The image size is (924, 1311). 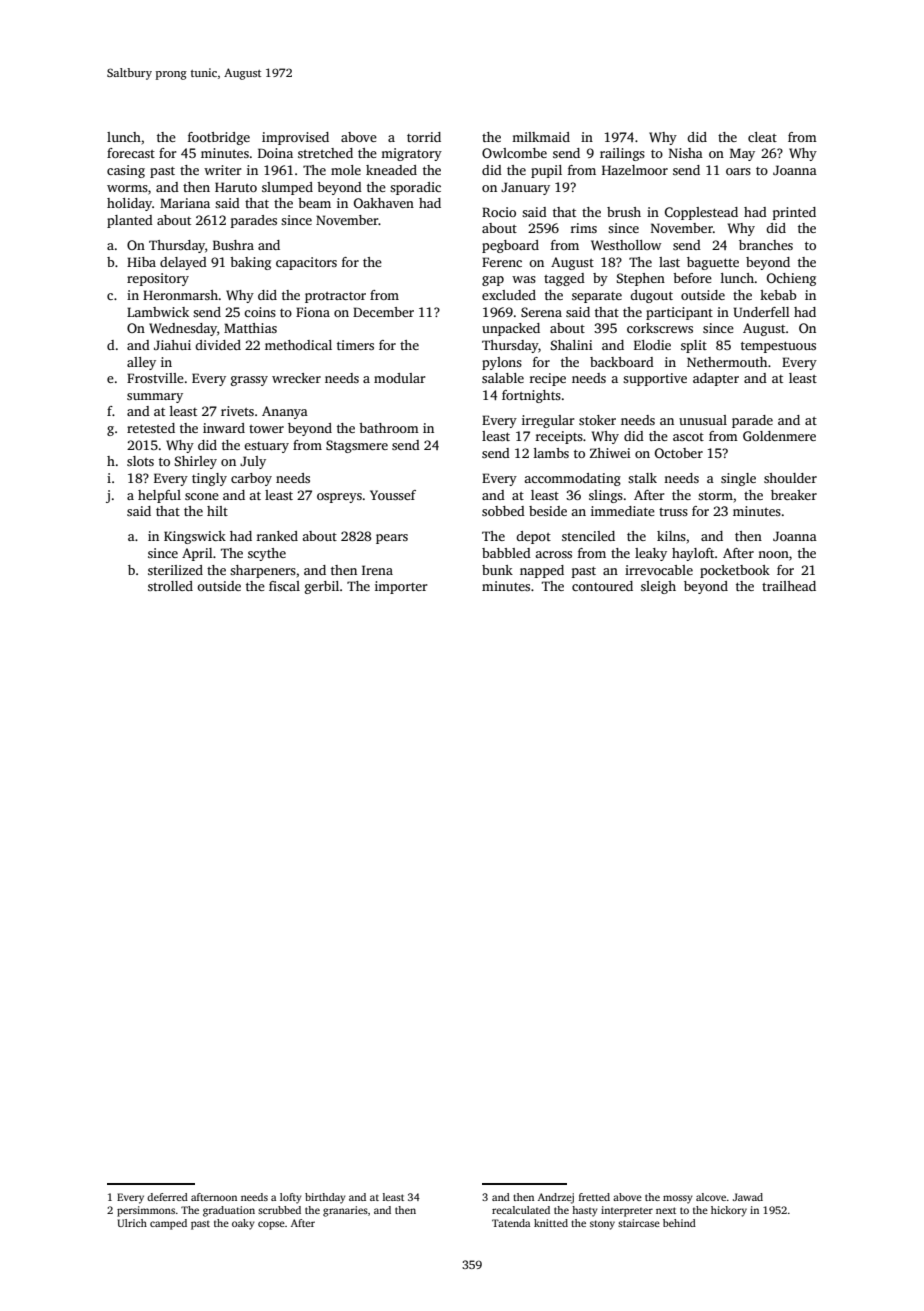 What do you see at coordinates (325, 1198) in the screenshot?
I see `birthday` at bounding box center [325, 1198].
